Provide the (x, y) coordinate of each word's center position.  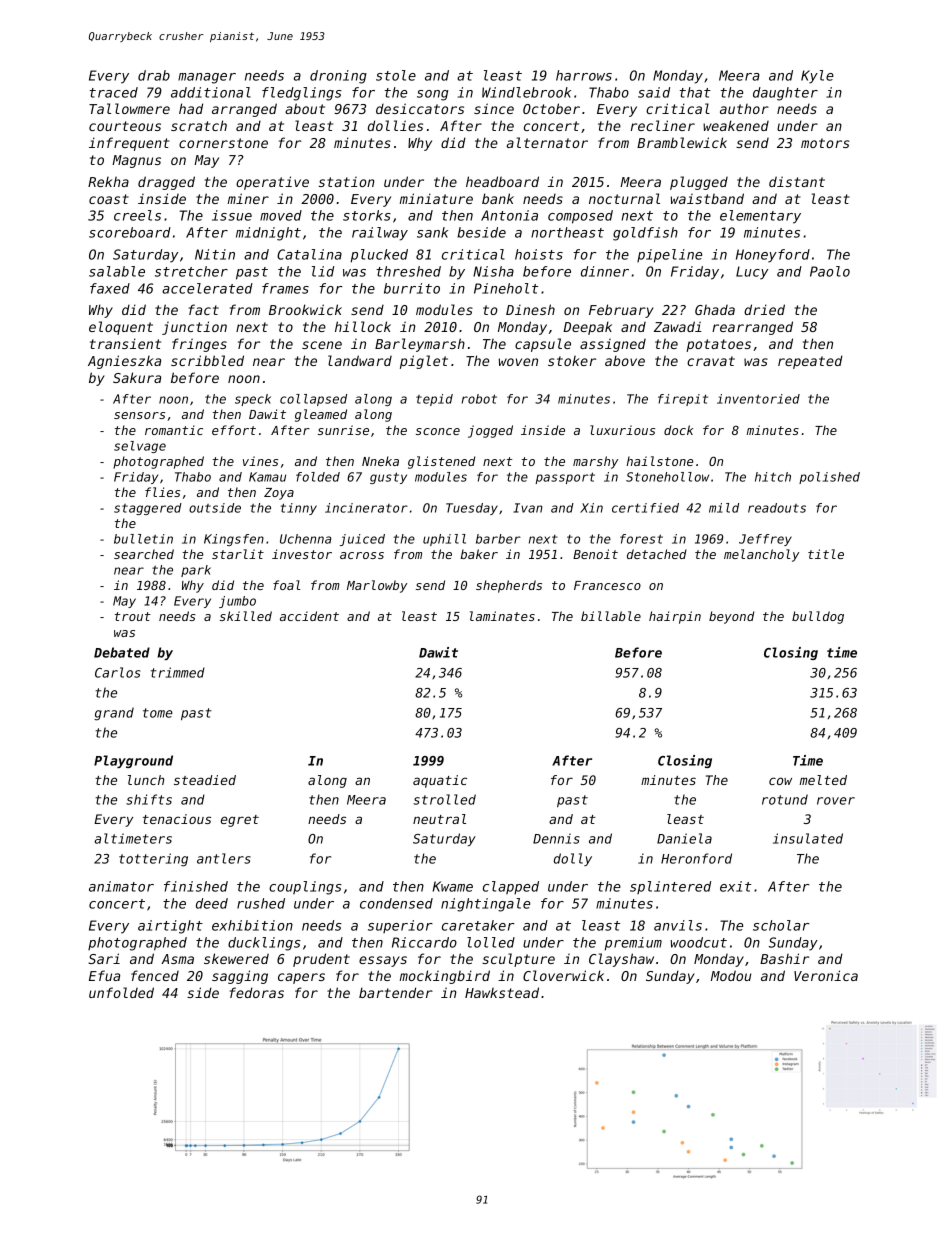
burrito (412, 288)
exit (735, 886)
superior (400, 926)
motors (825, 143)
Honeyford (773, 256)
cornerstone (223, 143)
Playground (133, 761)
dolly (573, 859)
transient (125, 343)
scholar (781, 925)
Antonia (509, 215)
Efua (104, 975)
